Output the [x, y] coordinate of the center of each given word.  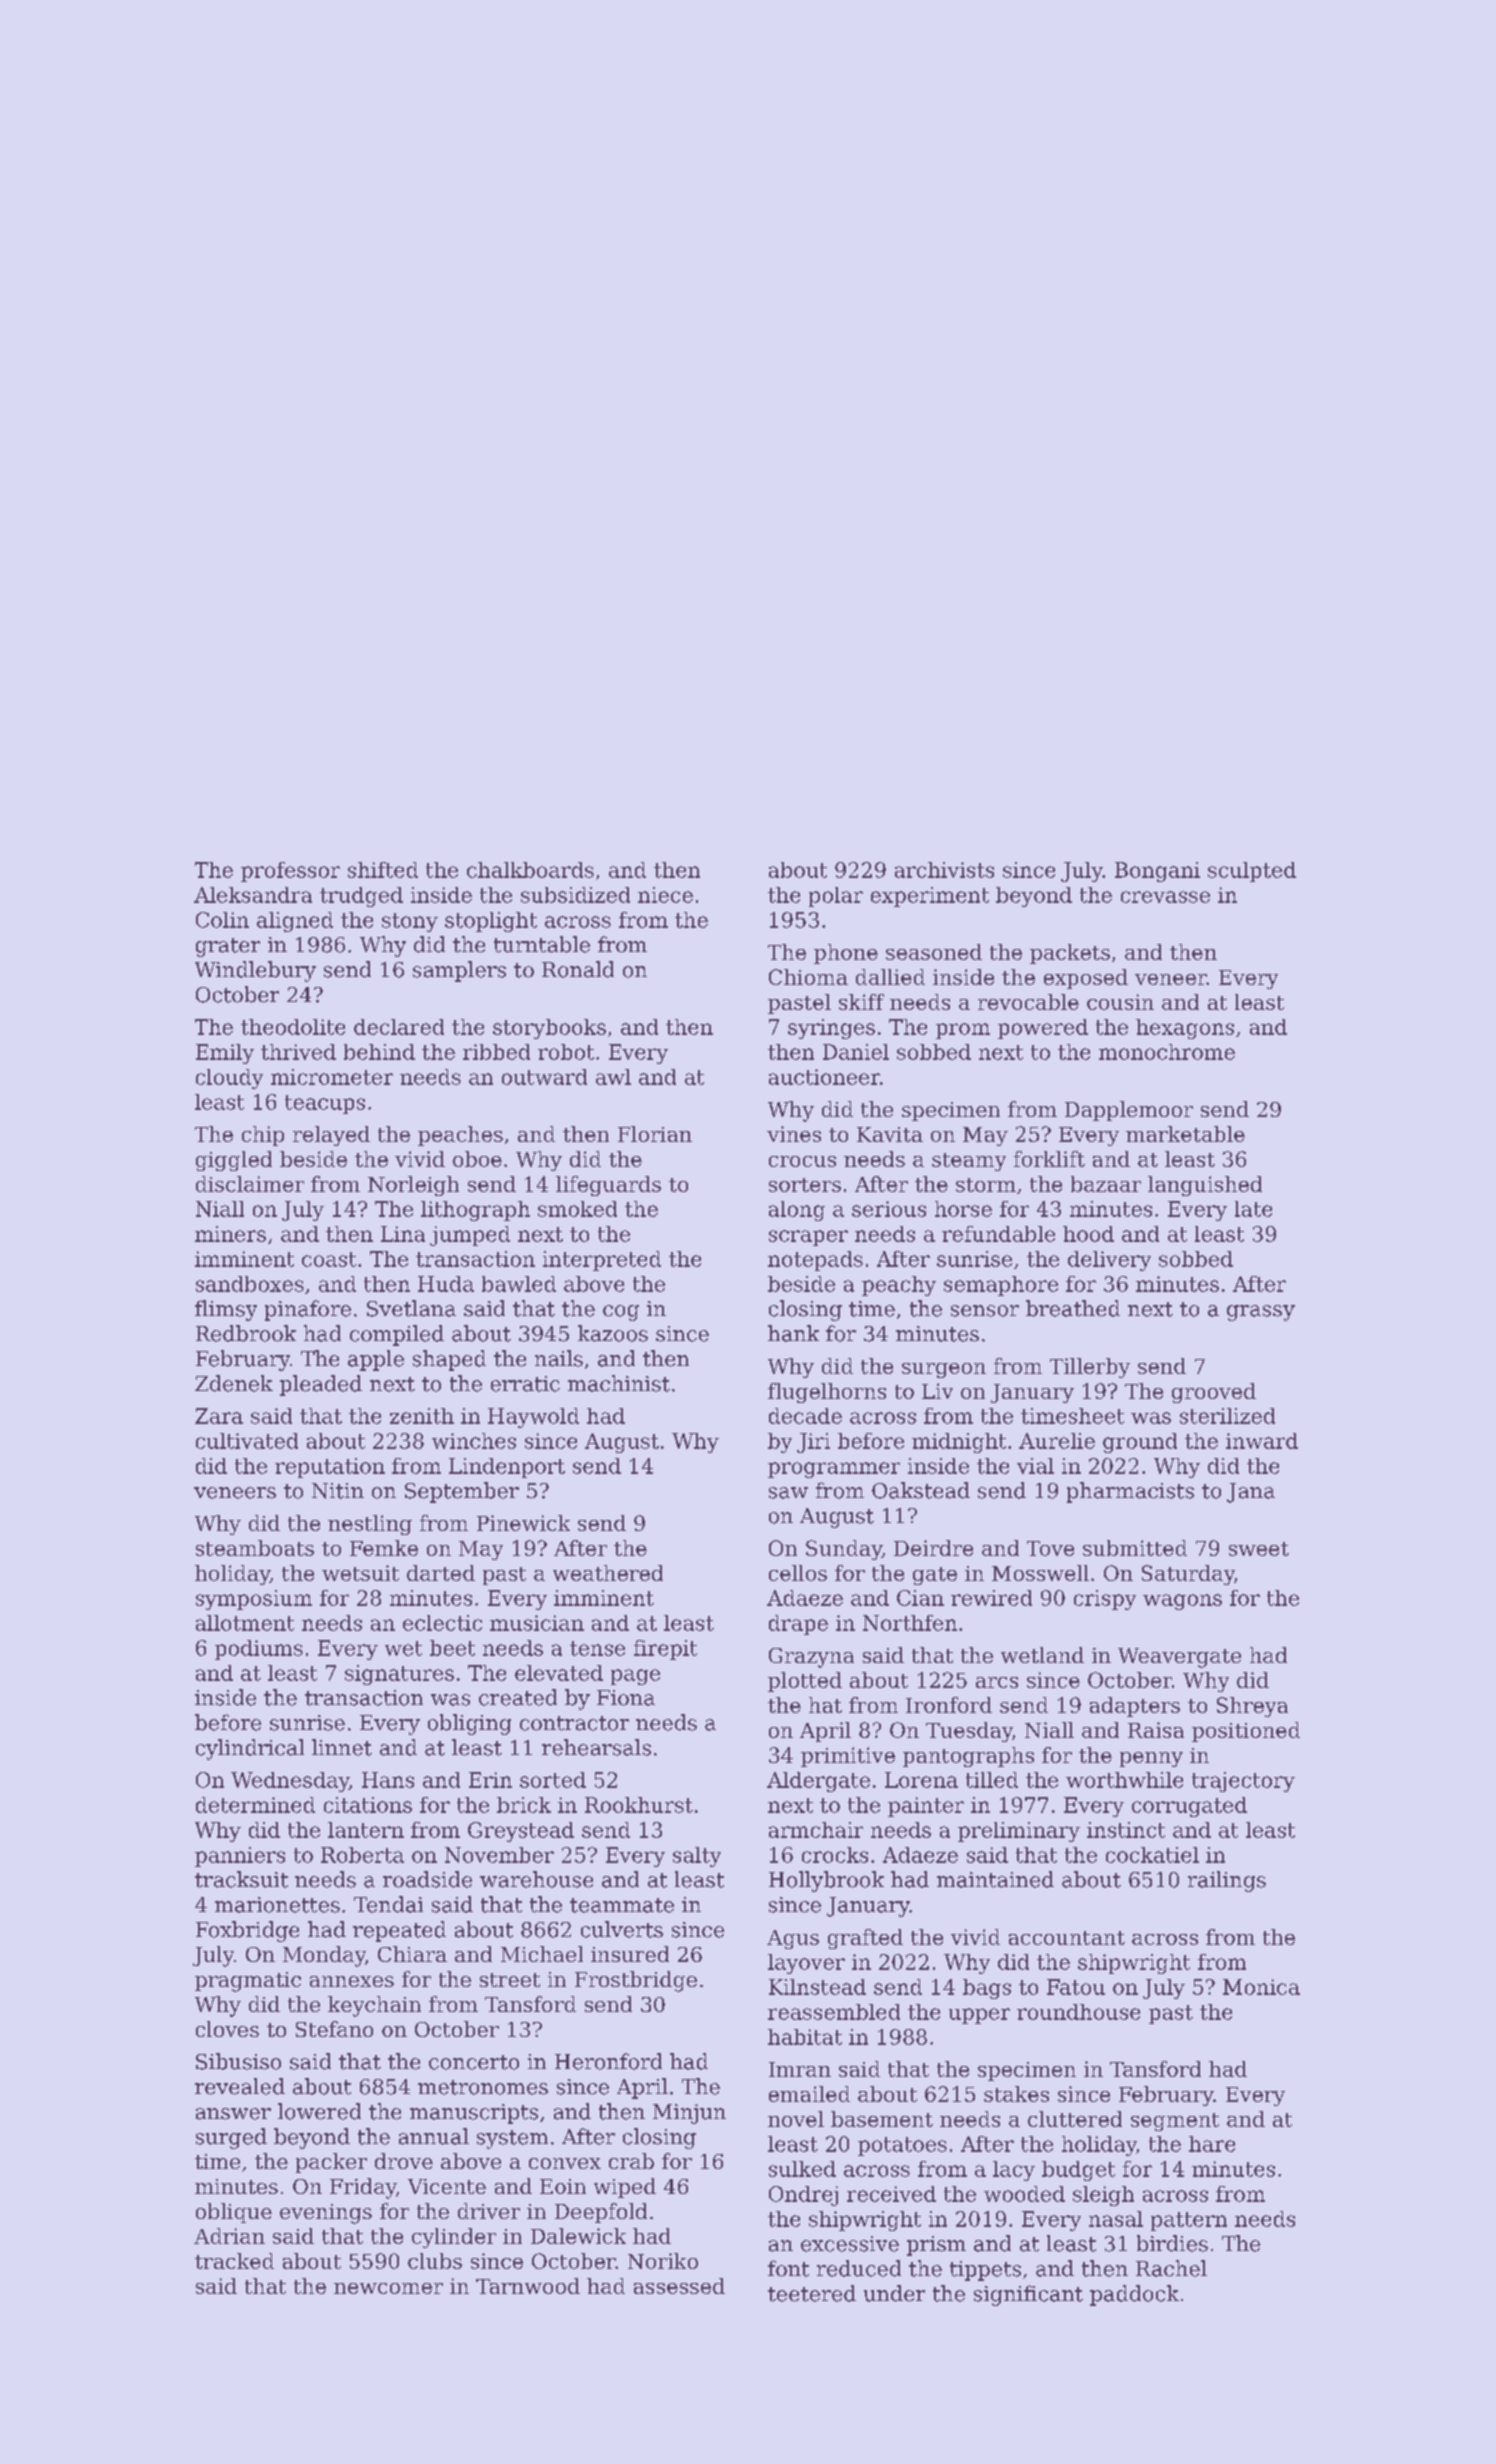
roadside [427, 1879]
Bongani [1157, 872]
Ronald [578, 969]
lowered [319, 2111]
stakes [1016, 2094]
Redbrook [246, 1333]
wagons [1182, 1602]
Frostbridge [636, 1981]
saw [788, 1493]
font [788, 2268]
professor [290, 872]
